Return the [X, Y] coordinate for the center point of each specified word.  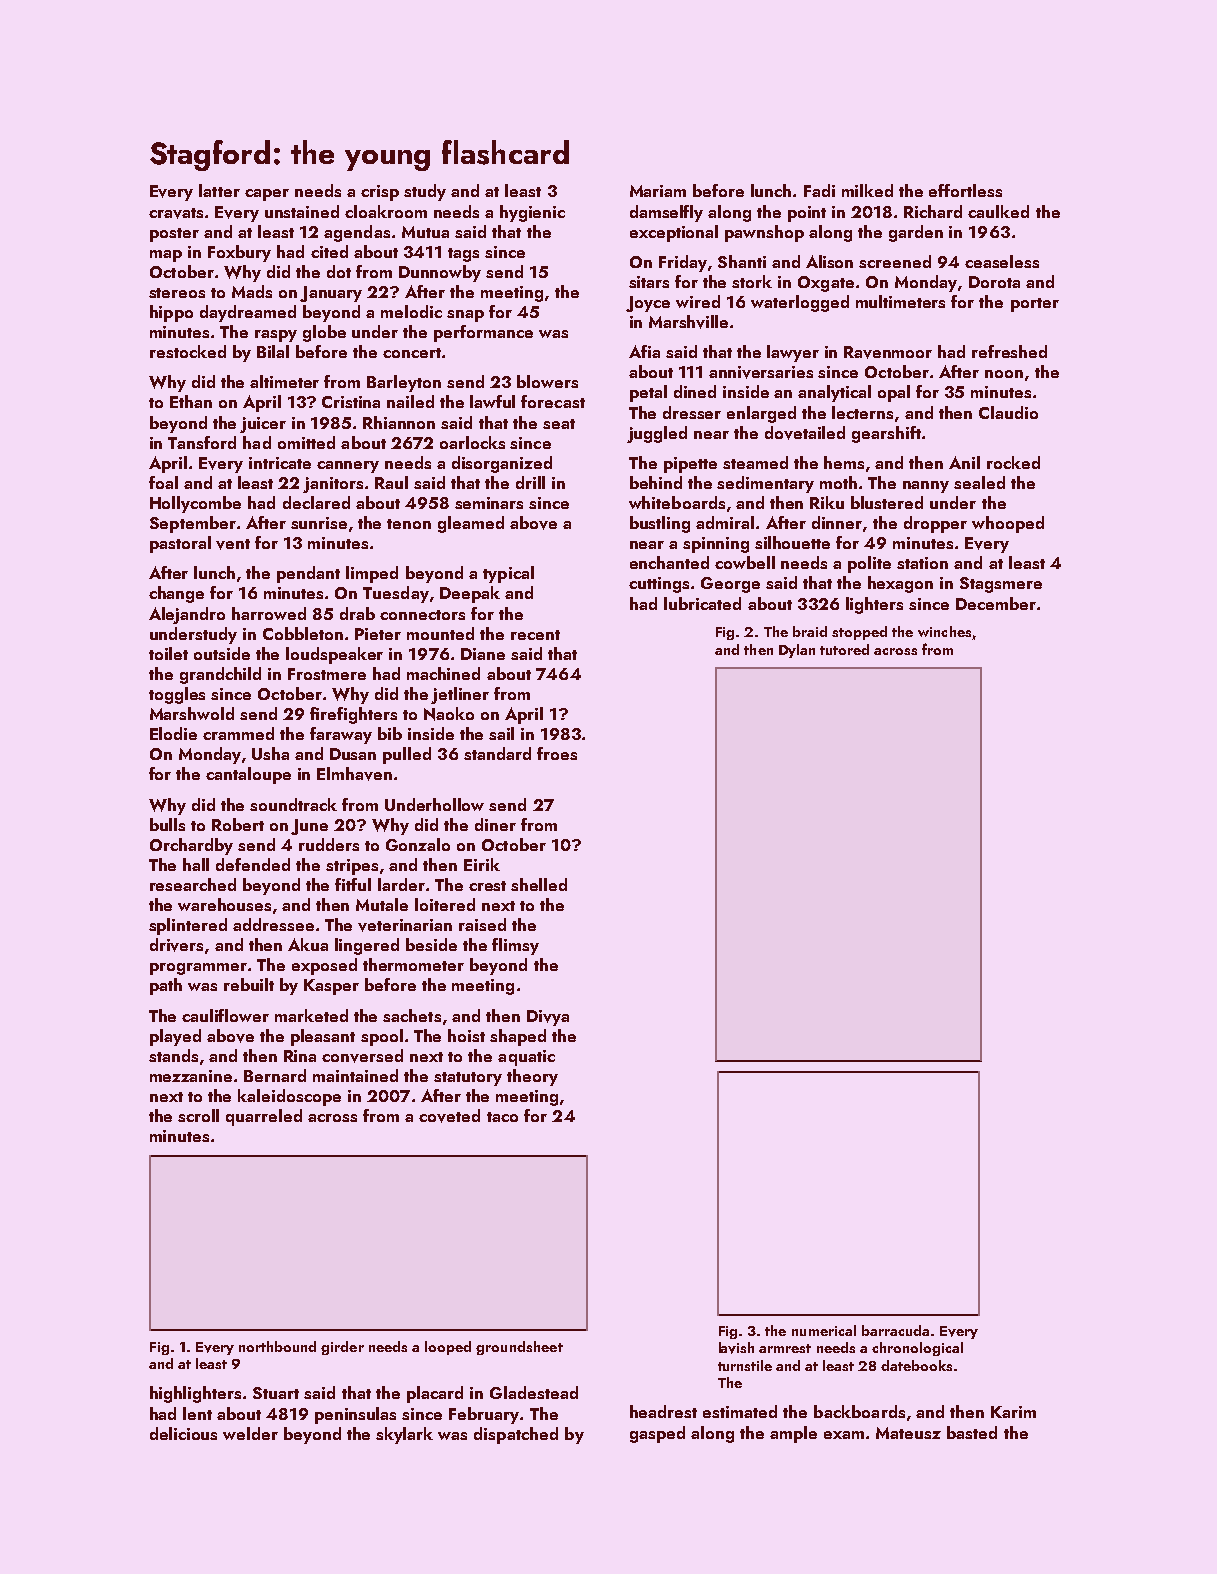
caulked [998, 211]
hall [196, 864]
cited [329, 251]
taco [502, 1117]
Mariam [658, 191]
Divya [548, 1018]
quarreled [264, 1117]
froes [557, 753]
